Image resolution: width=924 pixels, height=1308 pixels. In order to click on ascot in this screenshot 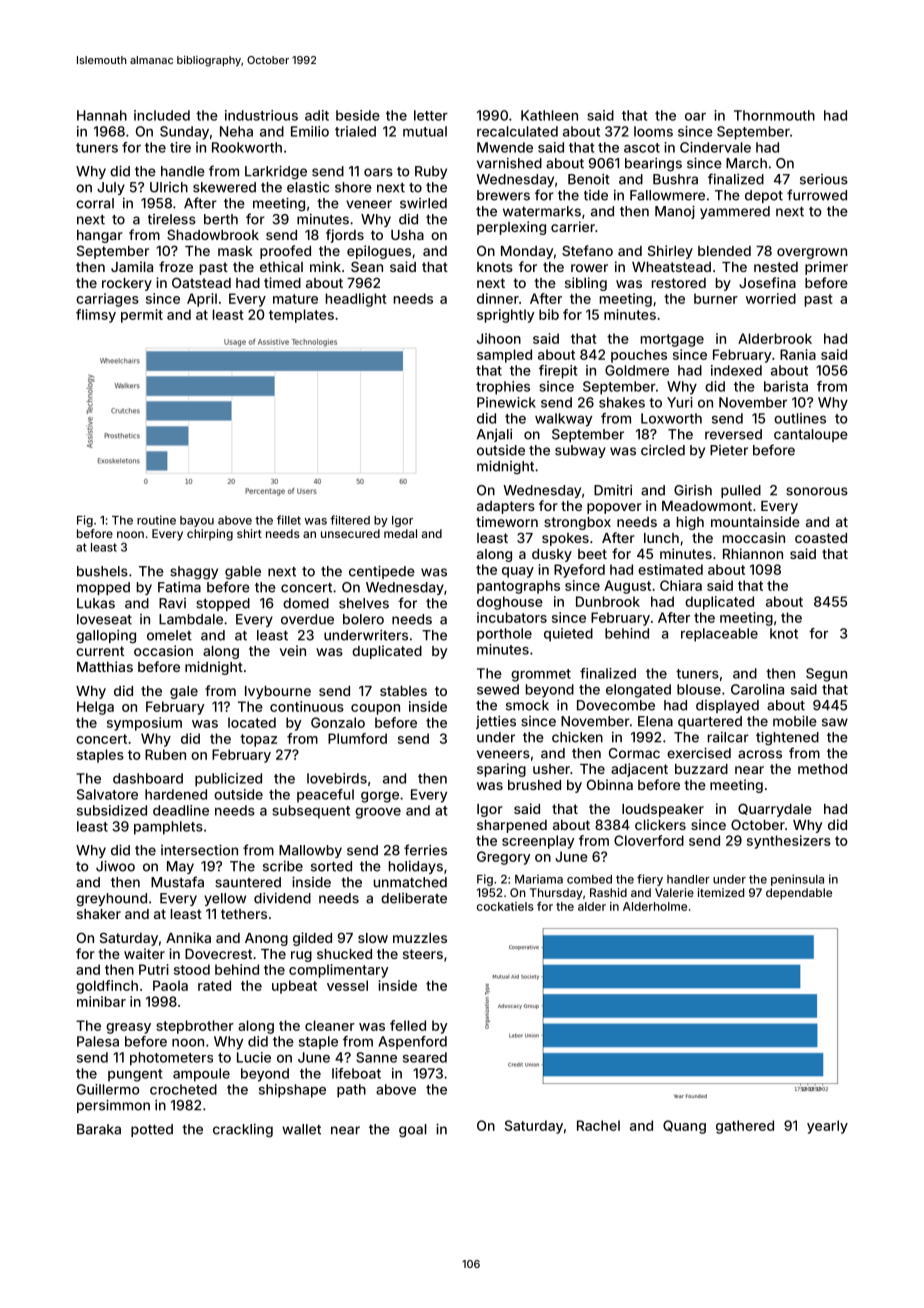, I will do `click(642, 148)`.
